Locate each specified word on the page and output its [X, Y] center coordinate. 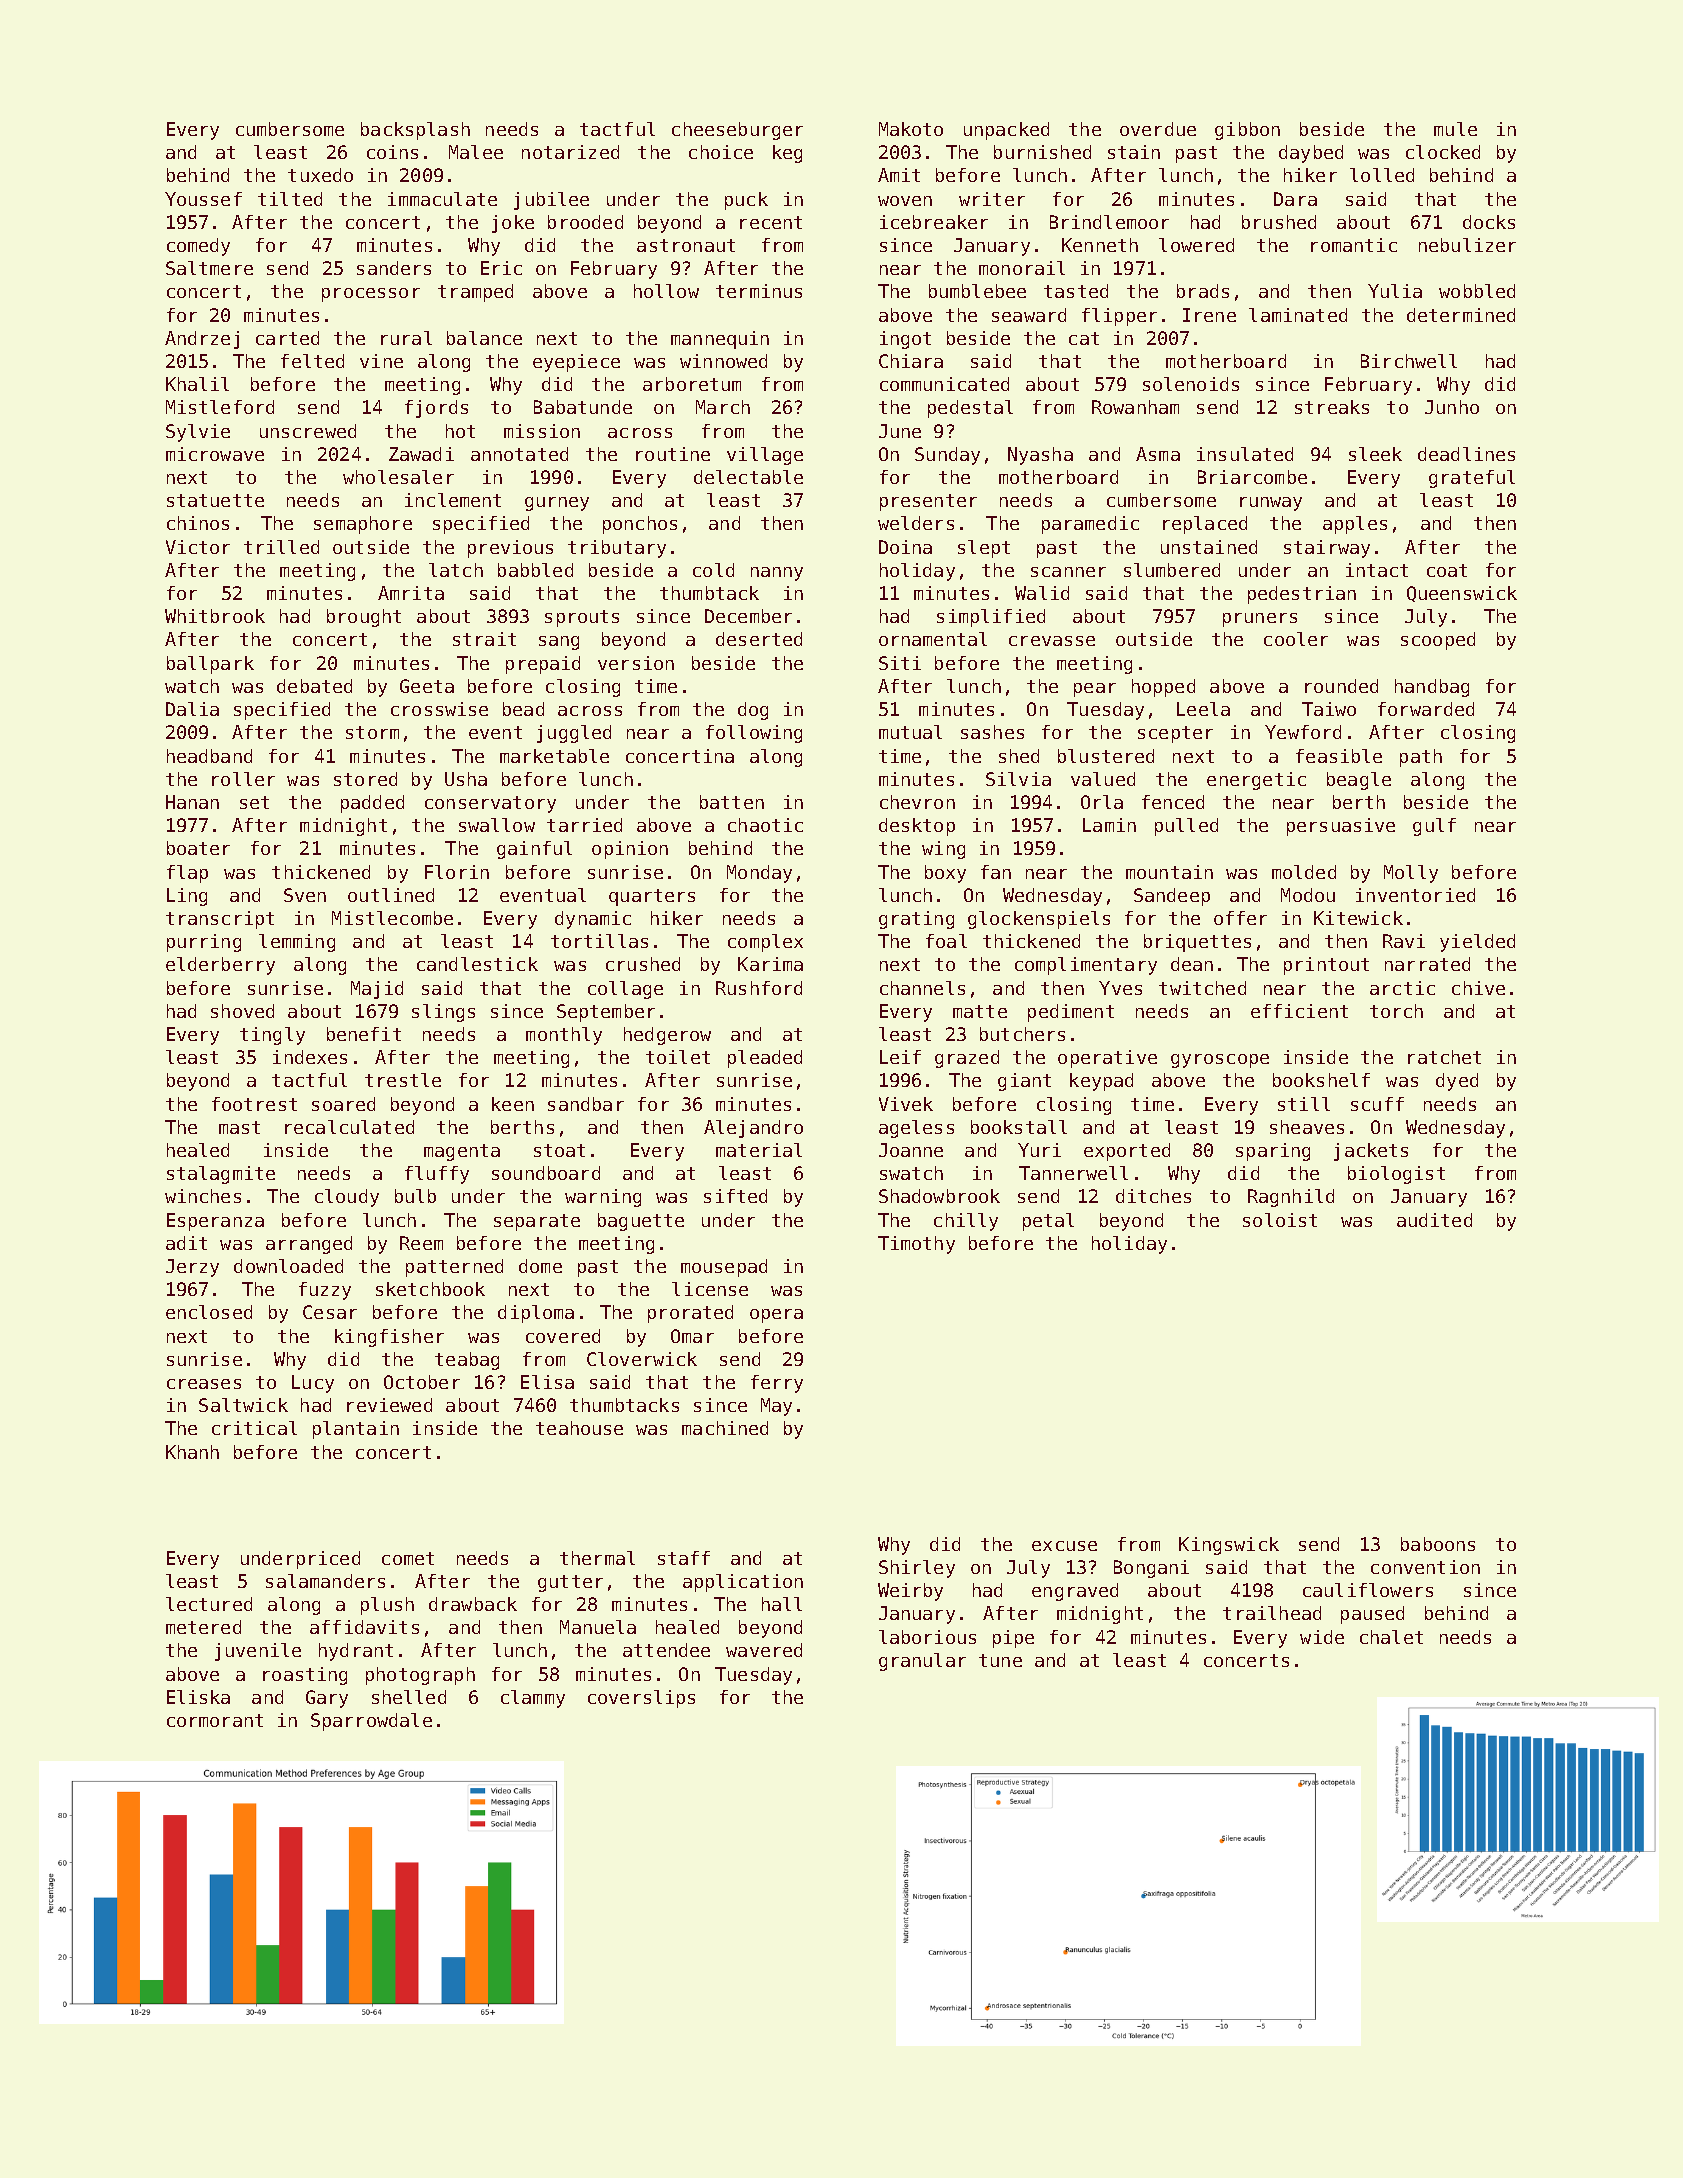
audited [1434, 1220]
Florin [457, 872]
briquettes [1197, 943]
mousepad [724, 1268]
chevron [917, 802]
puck [746, 201]
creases [204, 1384]
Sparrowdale [371, 1722]
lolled [1382, 175]
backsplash [415, 131]
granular [922, 1662]
